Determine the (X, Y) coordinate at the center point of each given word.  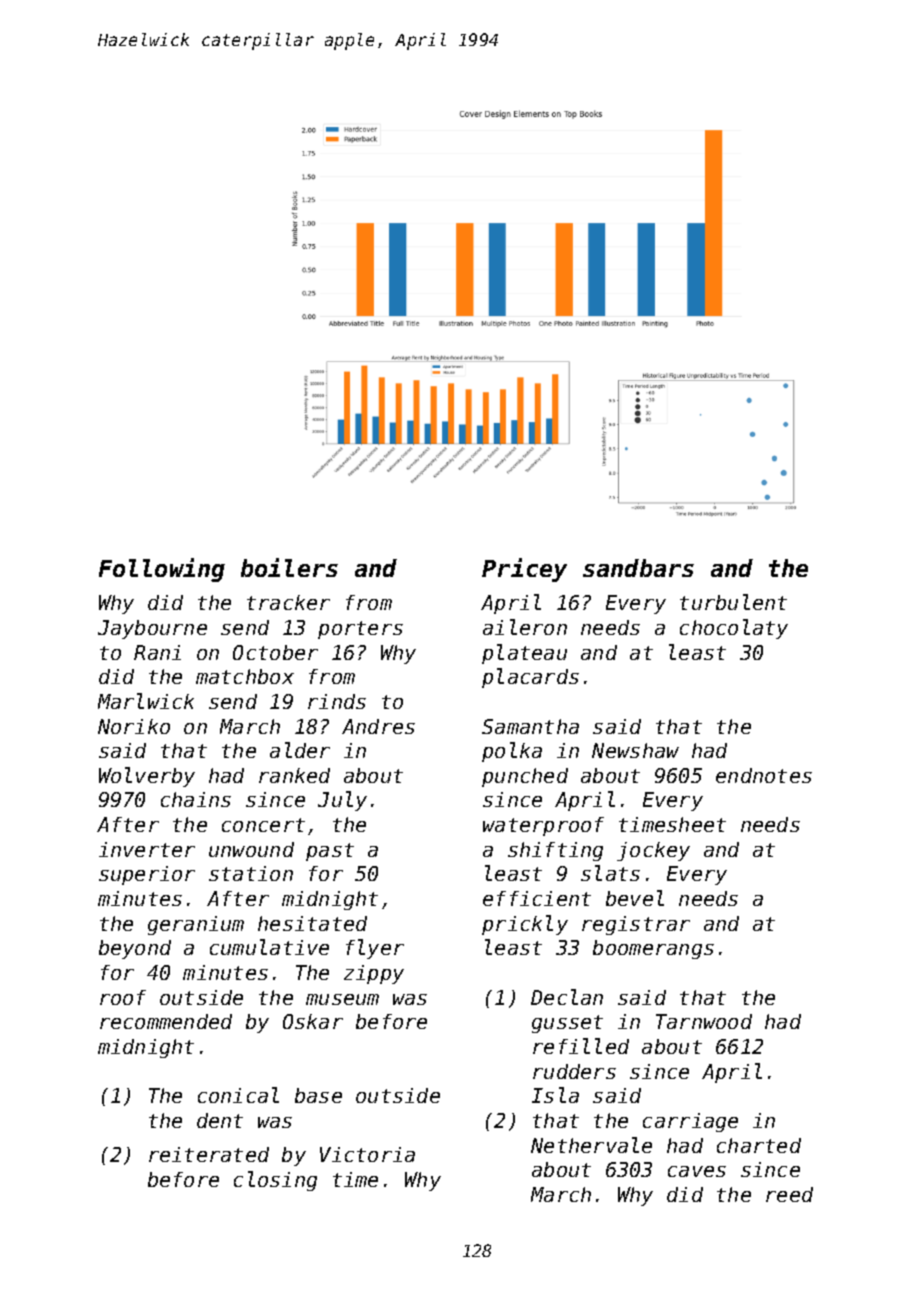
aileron (525, 627)
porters (360, 630)
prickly (525, 925)
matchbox (245, 676)
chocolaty (734, 629)
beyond (135, 949)
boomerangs (653, 949)
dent (220, 1120)
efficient (537, 898)
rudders (574, 1071)
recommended (166, 1021)
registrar (636, 925)
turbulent (733, 602)
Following (162, 570)
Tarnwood (704, 1021)
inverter (147, 849)
